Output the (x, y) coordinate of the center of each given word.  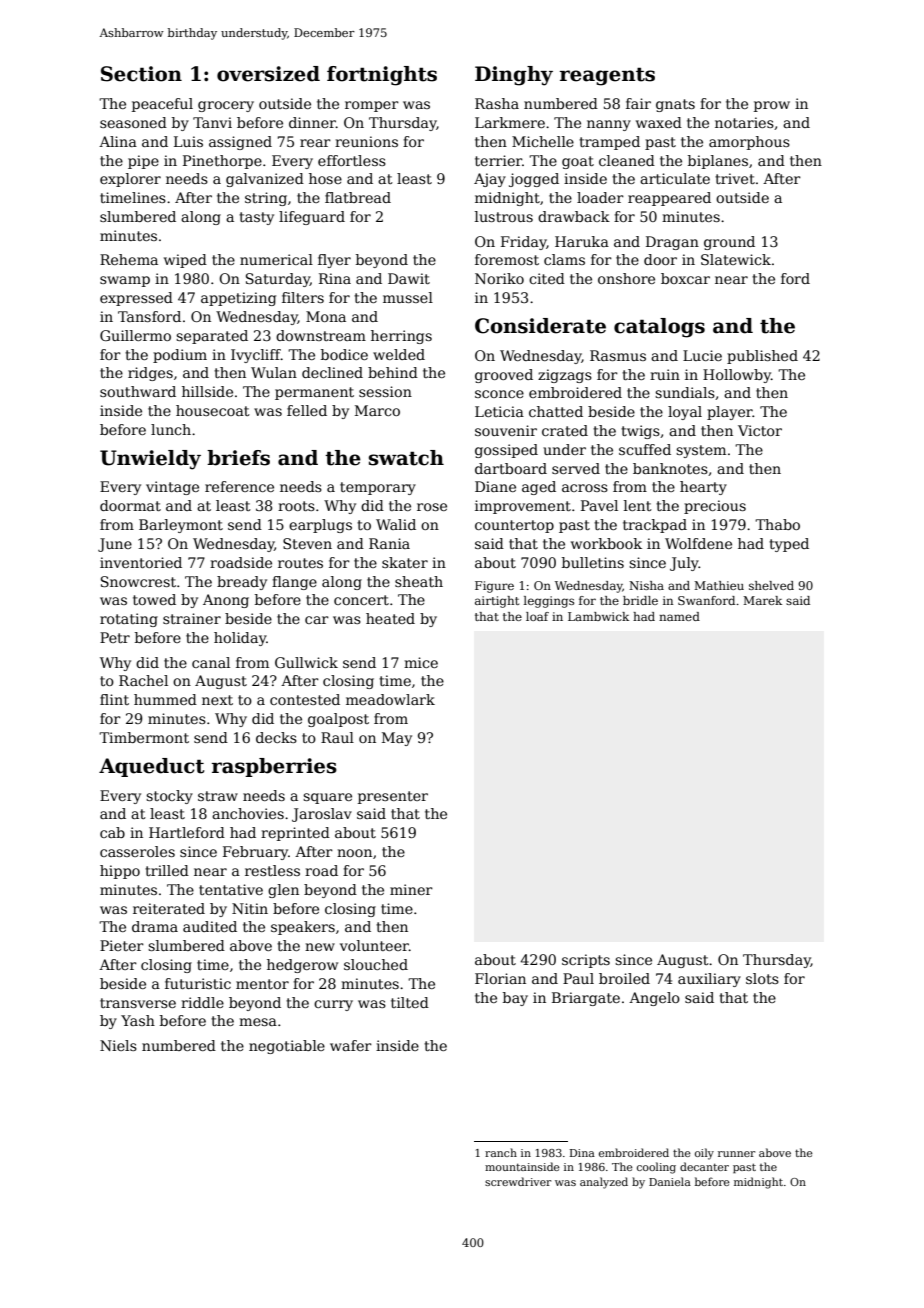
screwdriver (518, 1181)
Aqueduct (152, 767)
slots (762, 978)
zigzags (565, 376)
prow (772, 106)
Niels (118, 1045)
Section (141, 74)
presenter (393, 797)
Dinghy (514, 76)
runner (736, 1154)
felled (307, 410)
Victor (760, 430)
